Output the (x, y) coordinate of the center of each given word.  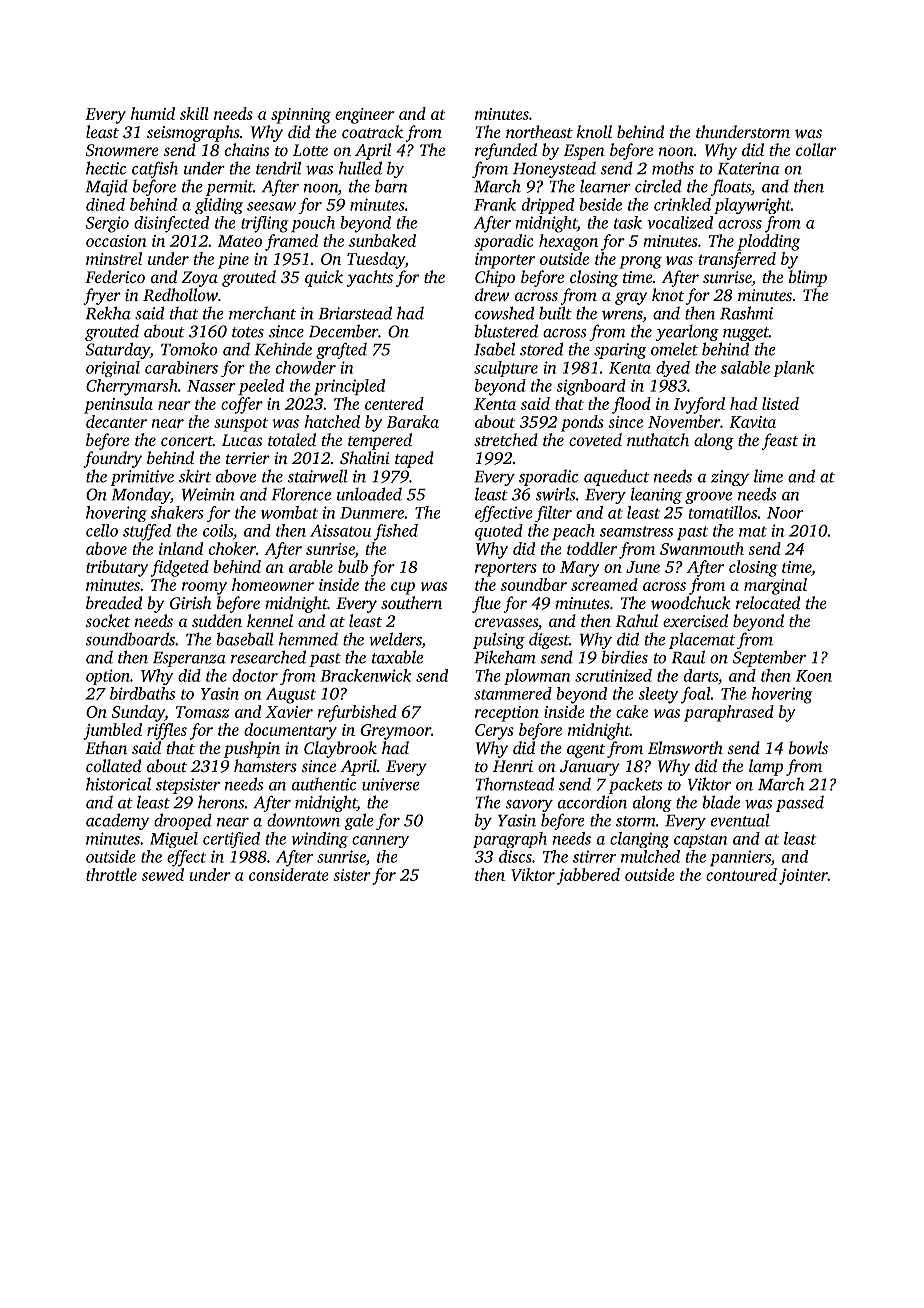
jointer (803, 877)
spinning (301, 116)
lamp (766, 767)
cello (102, 530)
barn (391, 186)
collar (816, 149)
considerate (289, 874)
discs (515, 856)
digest (549, 640)
